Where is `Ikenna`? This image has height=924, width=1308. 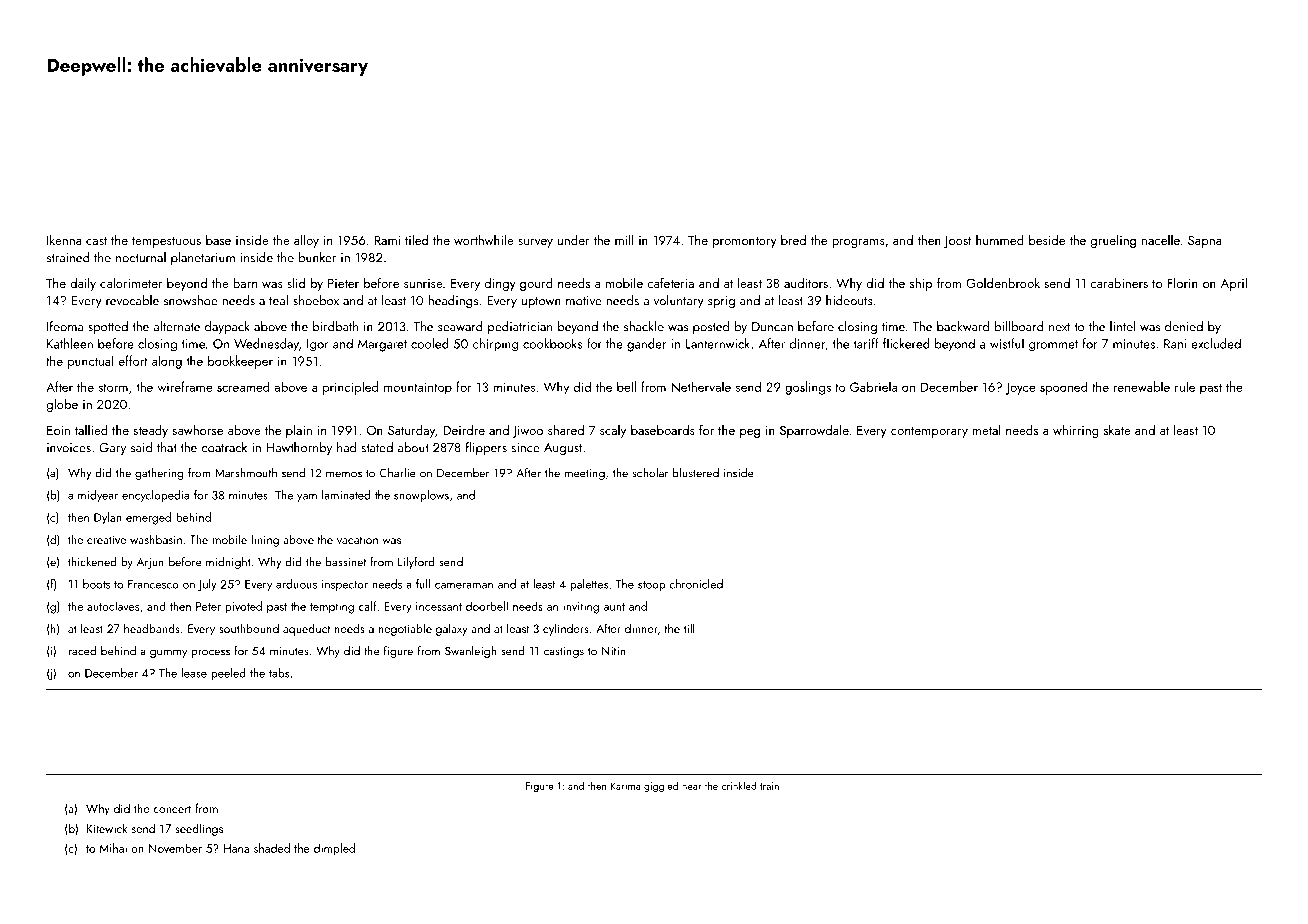 Ikenna is located at coordinates (64, 240).
